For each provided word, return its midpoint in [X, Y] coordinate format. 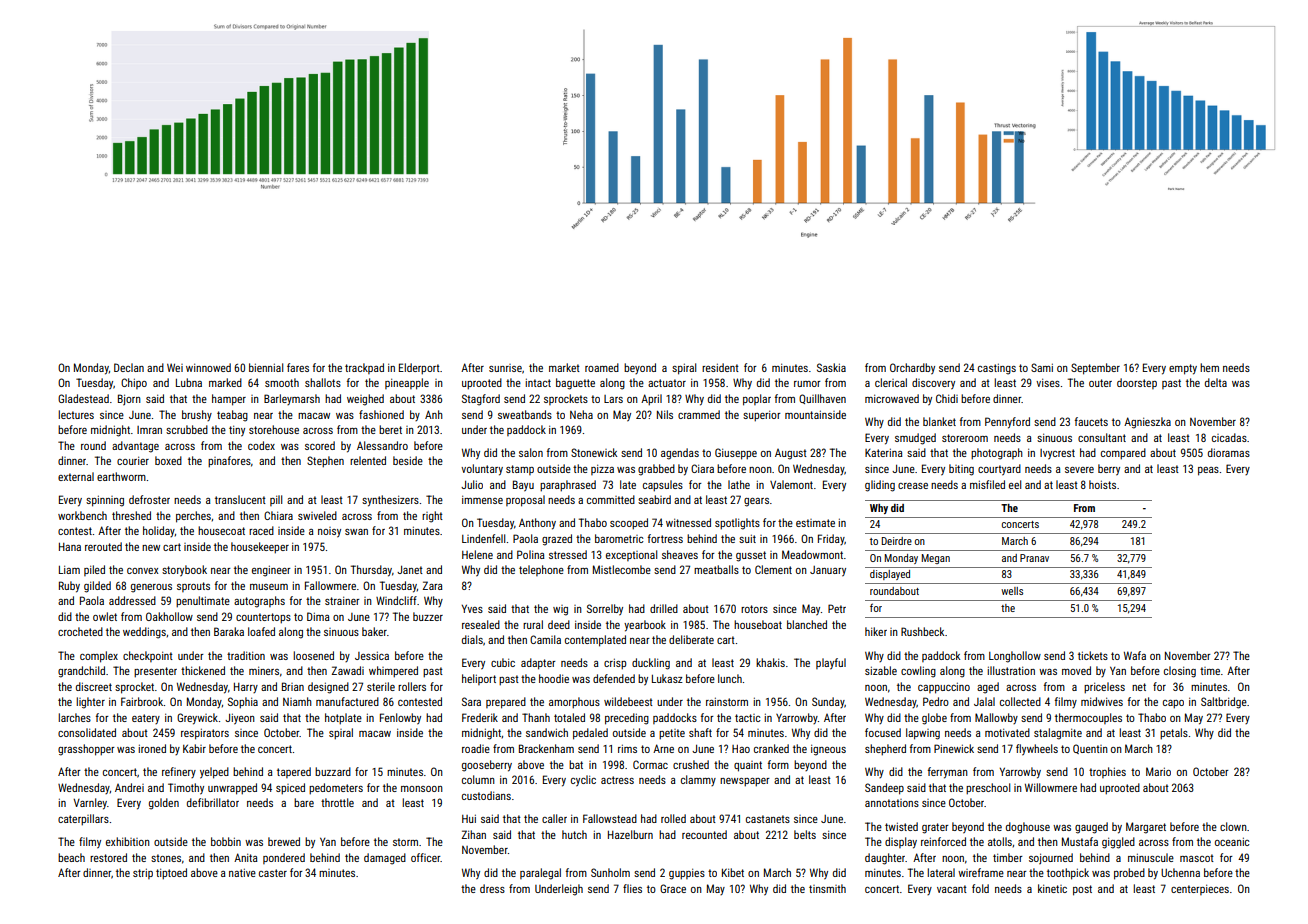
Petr [837, 608]
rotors [754, 609]
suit [747, 538]
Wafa [1135, 655]
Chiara [278, 515]
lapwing [923, 734]
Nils [665, 414]
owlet [105, 616]
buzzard [333, 771]
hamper [229, 400]
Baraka [229, 631]
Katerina [884, 452]
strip [143, 873]
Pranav [1034, 558]
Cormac [650, 764]
